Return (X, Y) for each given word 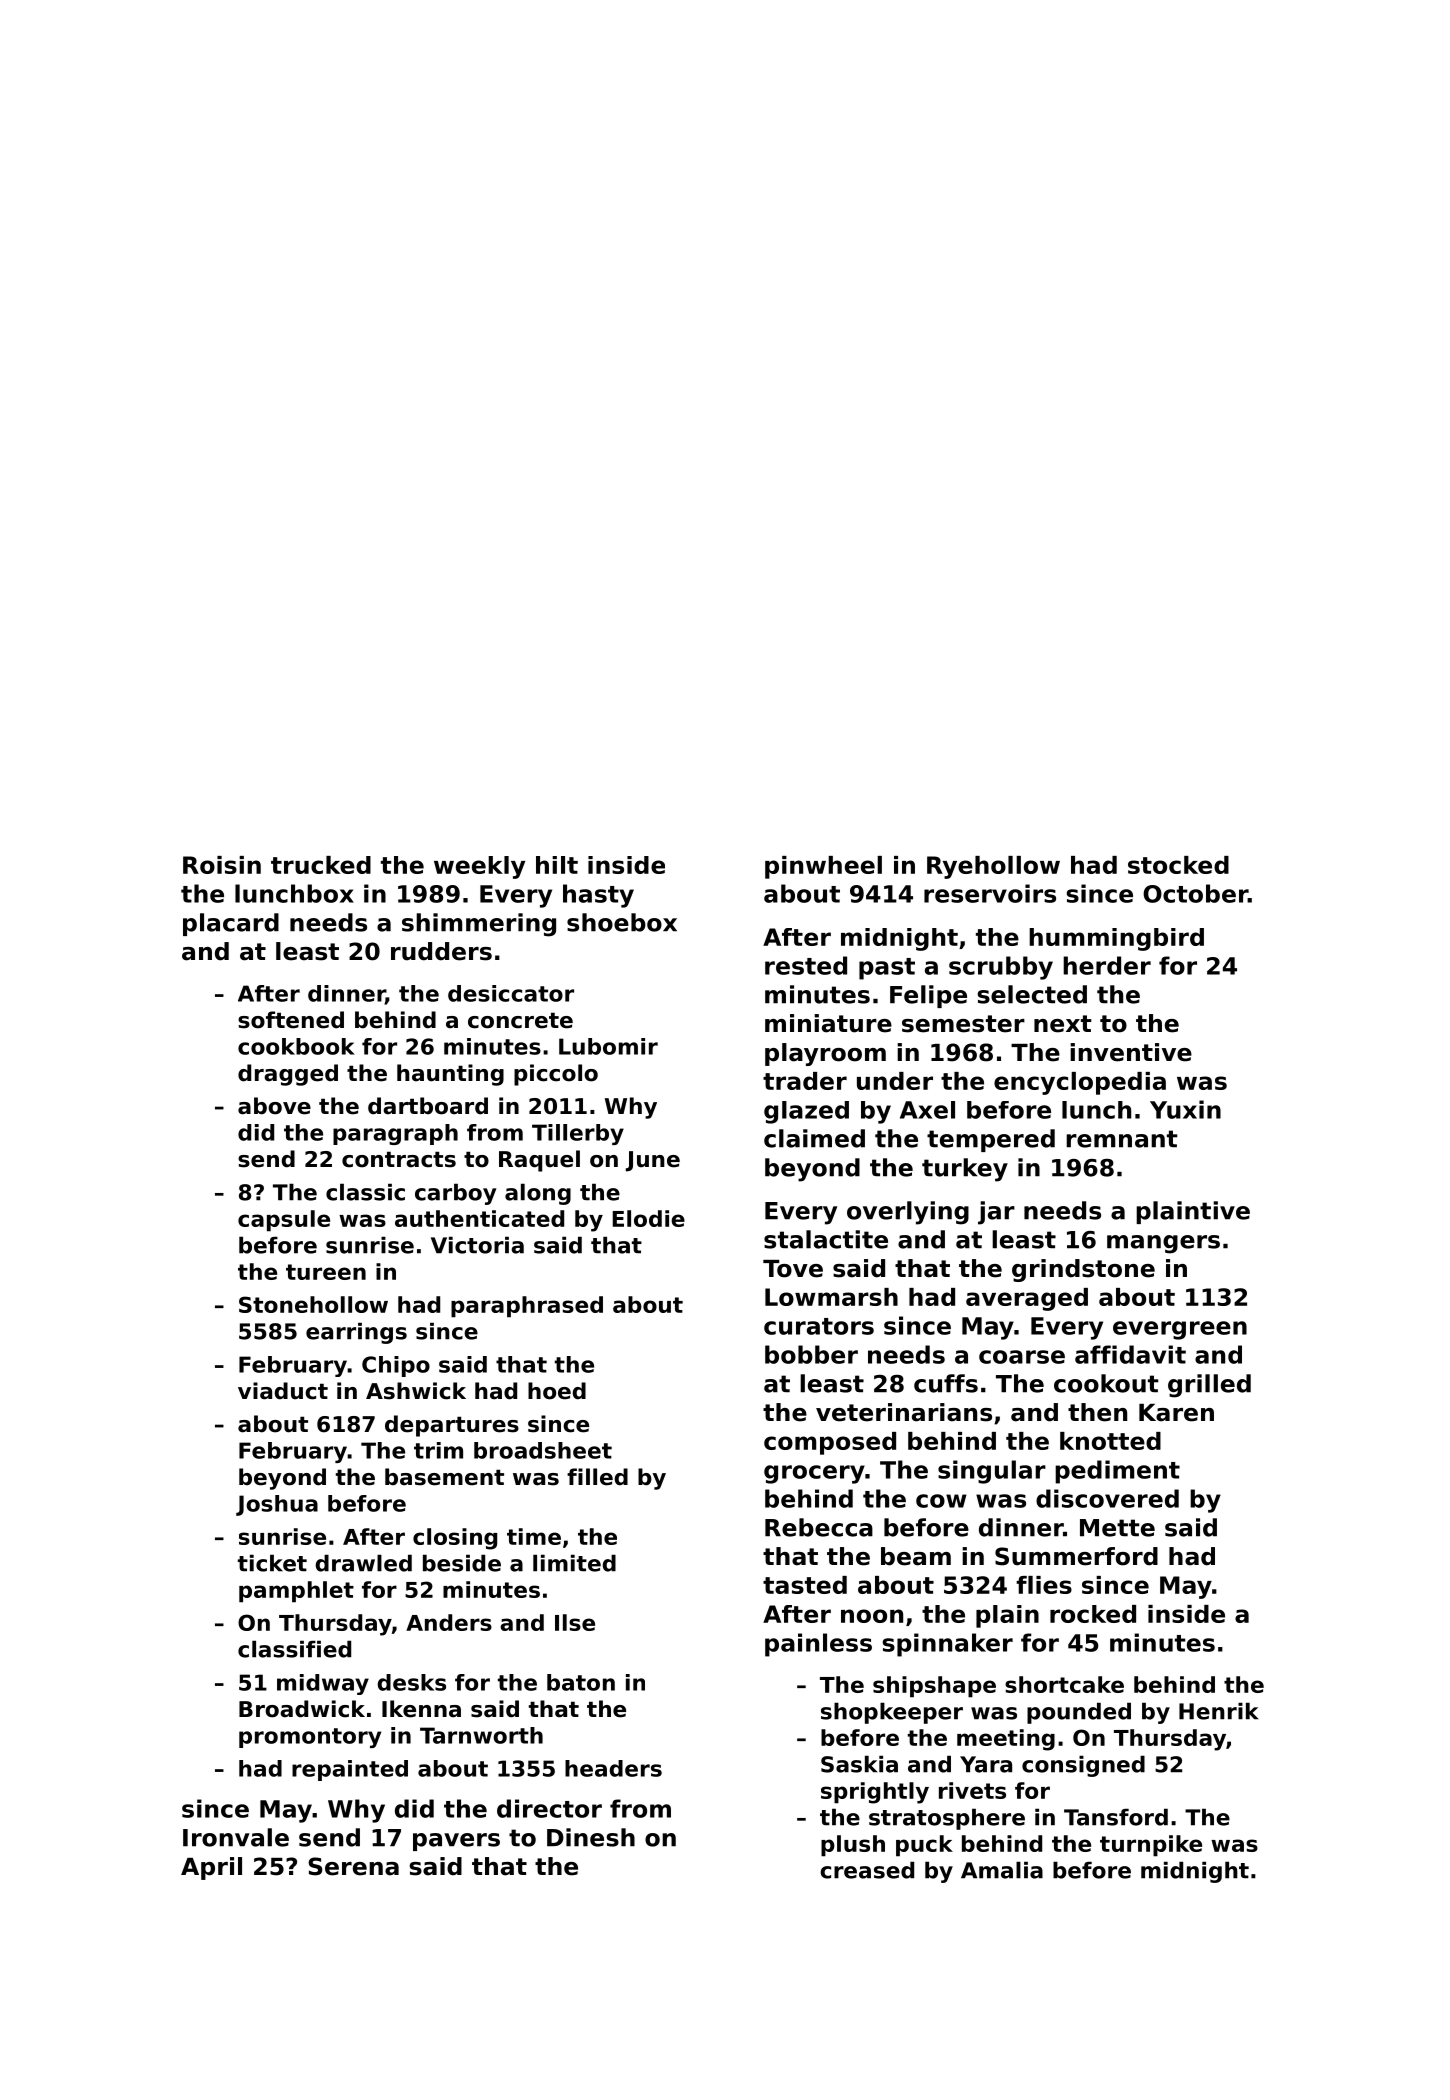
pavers (456, 1842)
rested (806, 965)
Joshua (277, 1505)
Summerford (1076, 1556)
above (274, 1106)
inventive (1131, 1052)
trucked (321, 865)
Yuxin (1185, 1109)
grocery (814, 1474)
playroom (825, 1054)
